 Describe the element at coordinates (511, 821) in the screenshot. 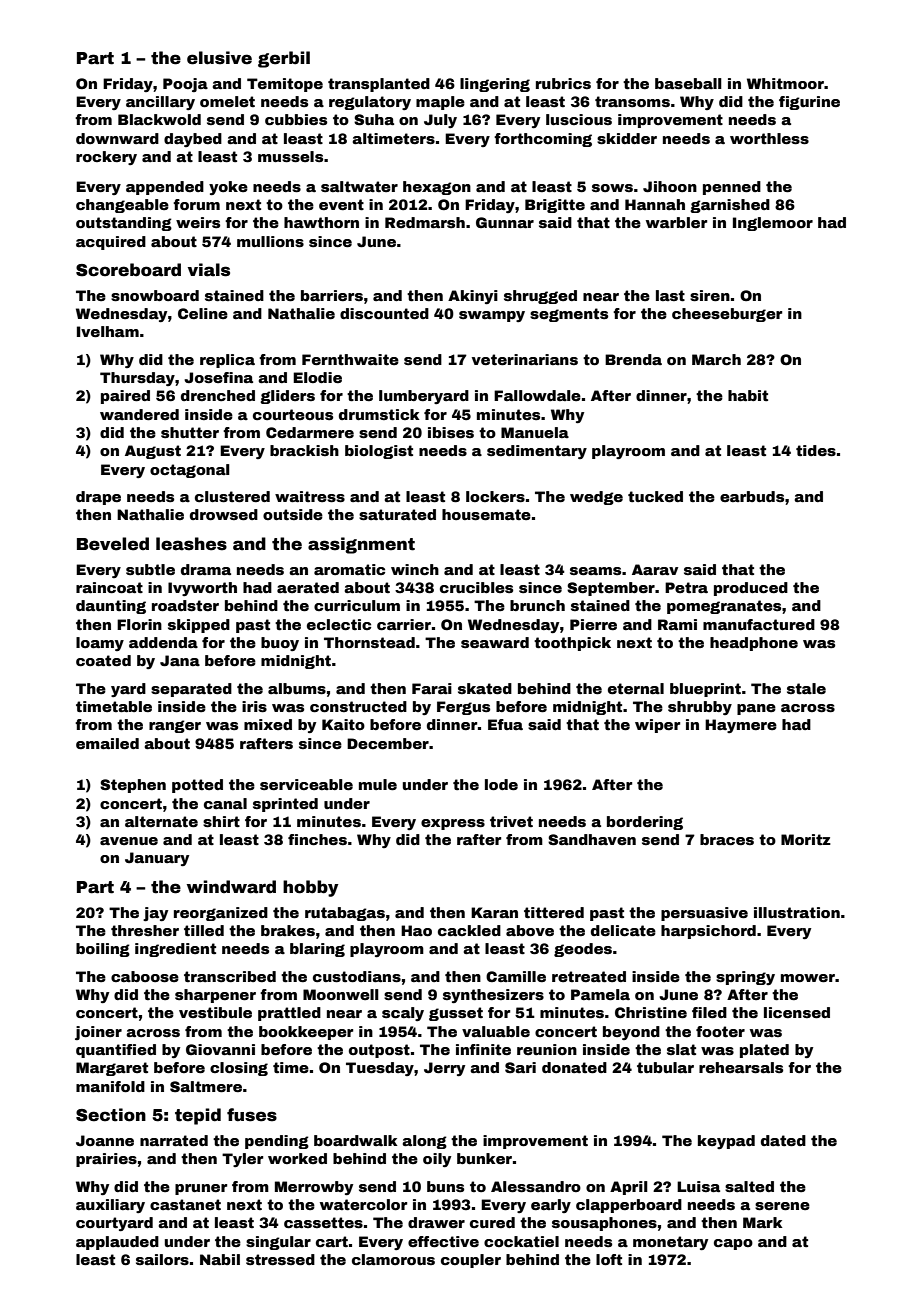

I see `trivet` at that location.
